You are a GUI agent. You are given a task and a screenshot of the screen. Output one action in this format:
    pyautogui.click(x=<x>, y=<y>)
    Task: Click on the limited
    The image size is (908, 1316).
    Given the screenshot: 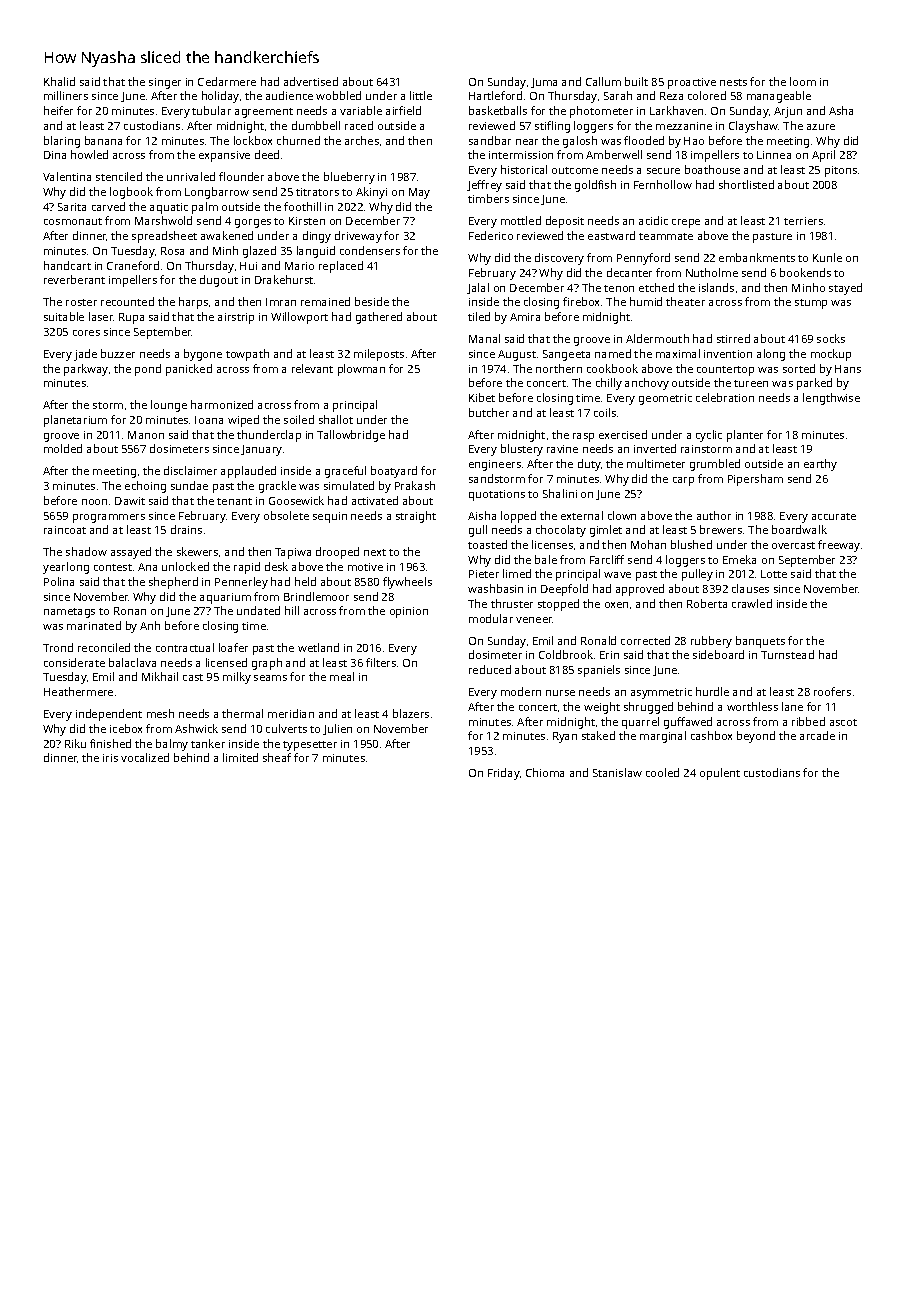 What is the action you would take?
    pyautogui.click(x=240, y=757)
